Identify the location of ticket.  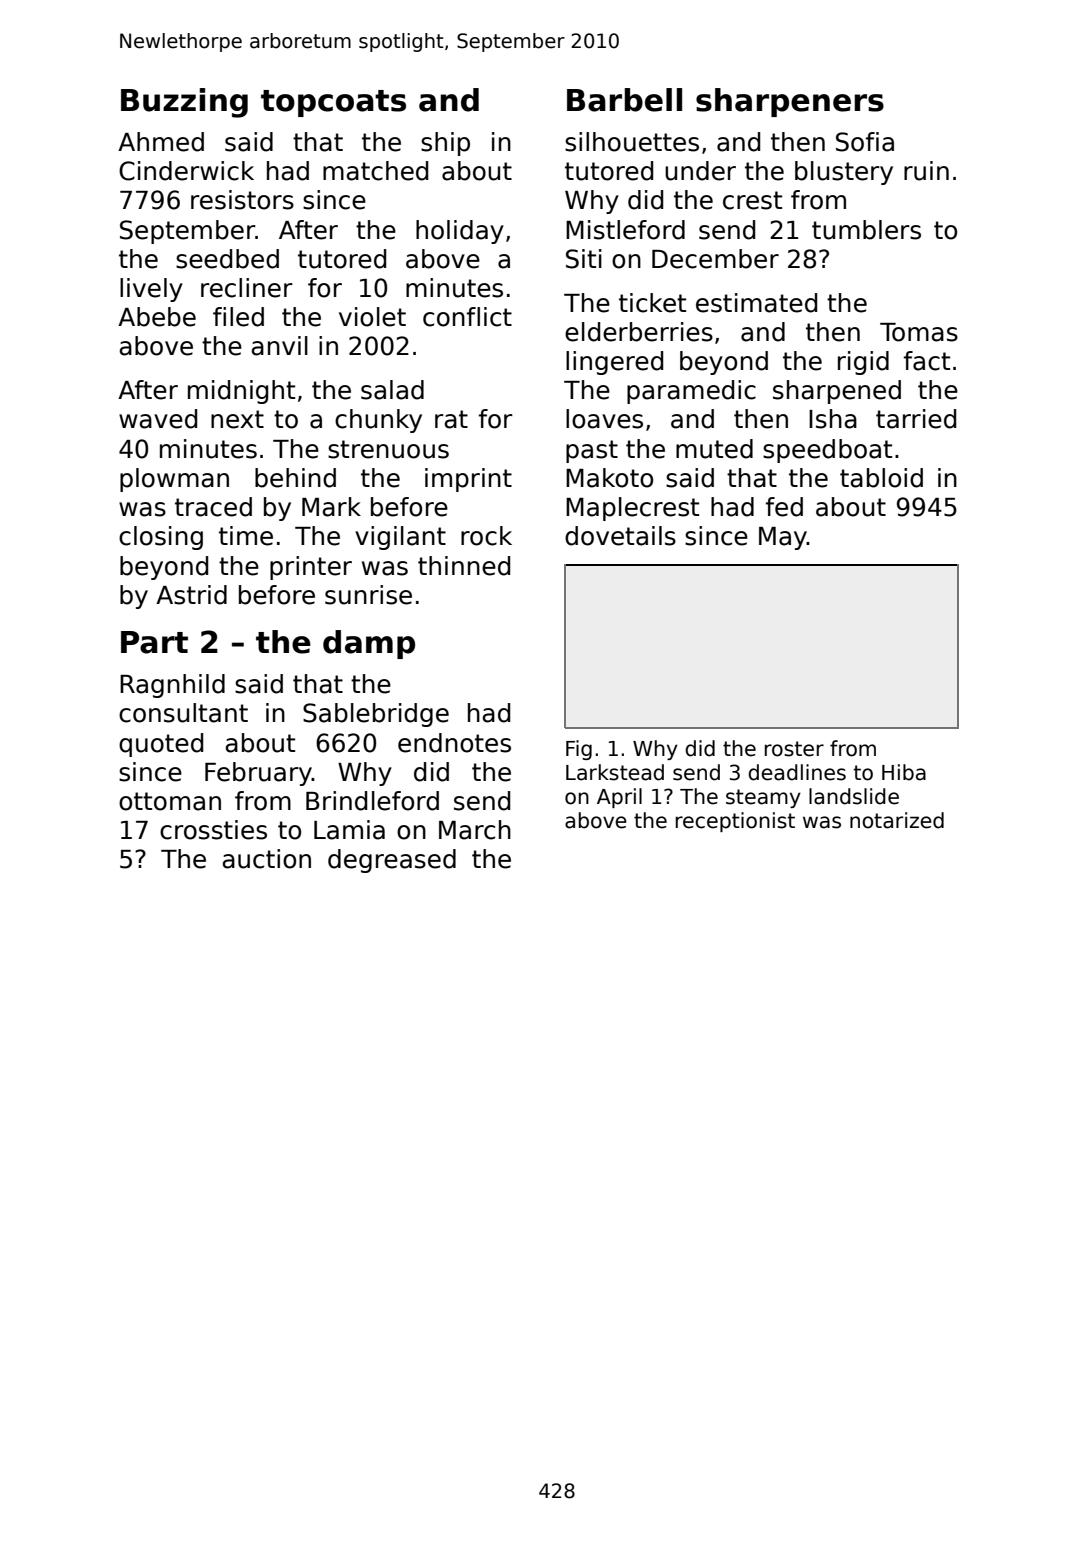
(652, 303).
